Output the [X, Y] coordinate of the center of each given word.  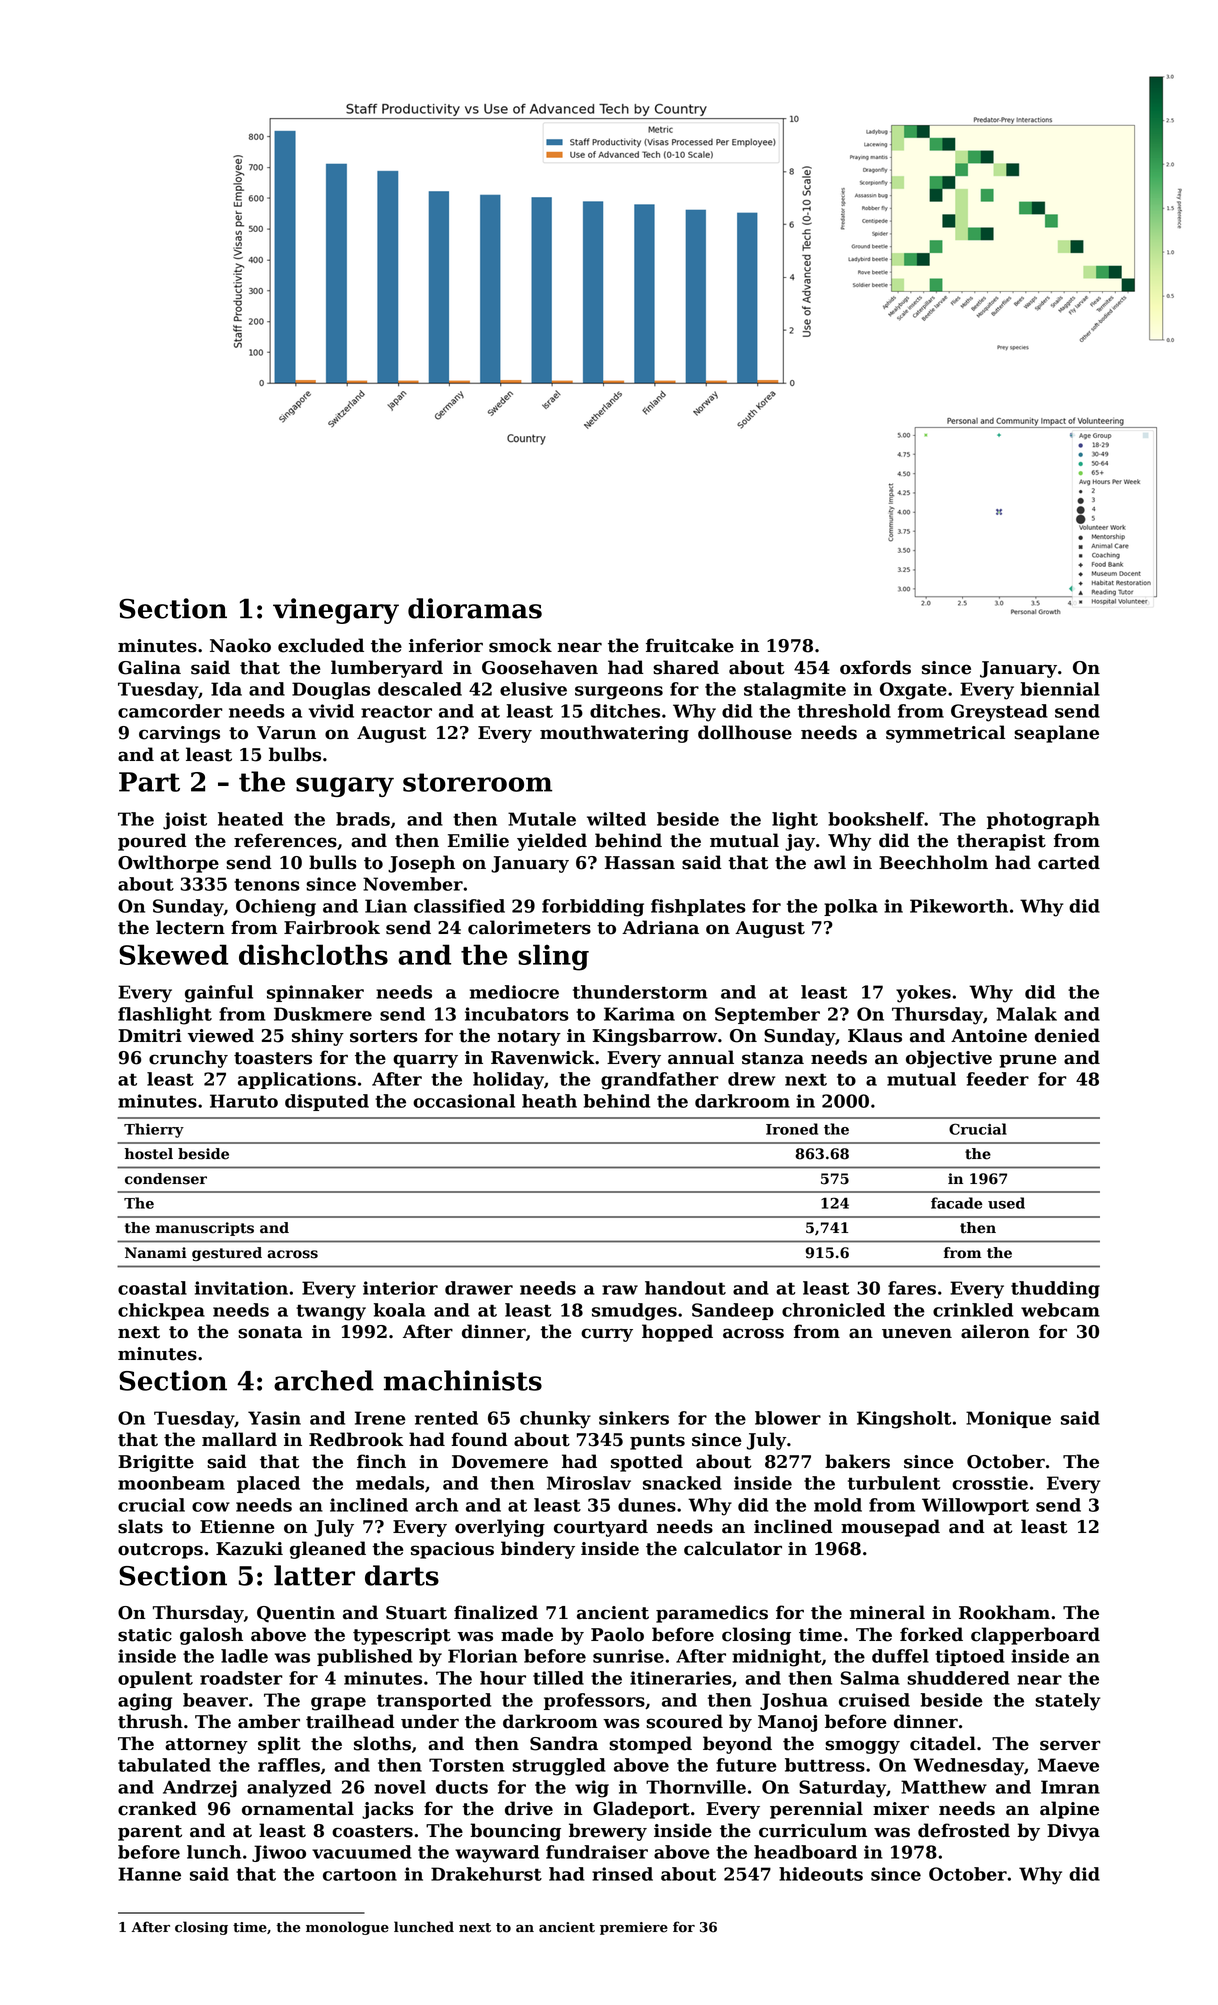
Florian [482, 1656]
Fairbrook [332, 927]
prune [1028, 1061]
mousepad [890, 1528]
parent [150, 1833]
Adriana [660, 927]
